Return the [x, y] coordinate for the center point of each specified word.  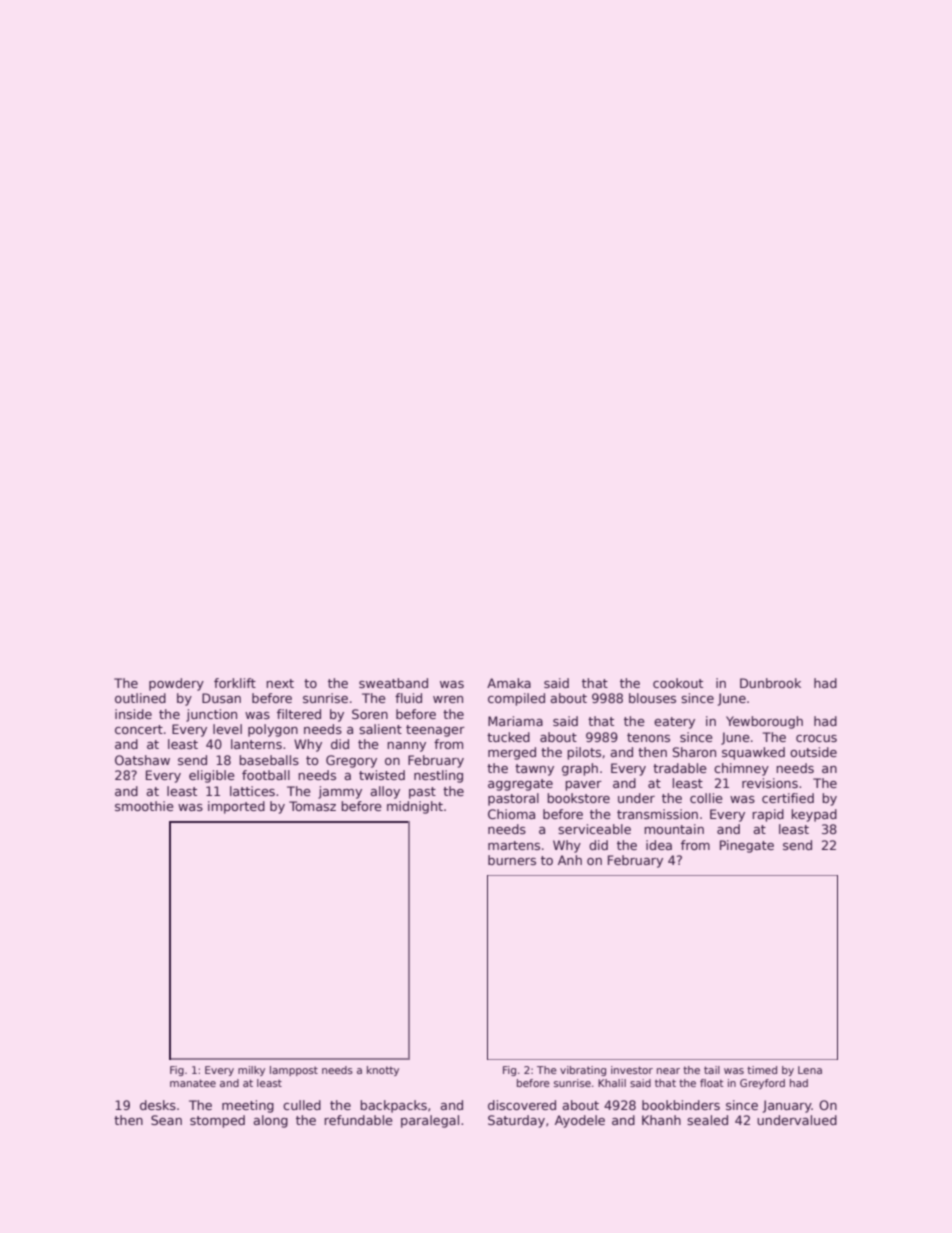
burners [512, 860]
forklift [235, 683]
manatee [193, 1083]
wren [448, 699]
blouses [652, 698]
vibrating [583, 1071]
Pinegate [747, 846]
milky [251, 1071]
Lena [810, 1070]
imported [236, 807]
